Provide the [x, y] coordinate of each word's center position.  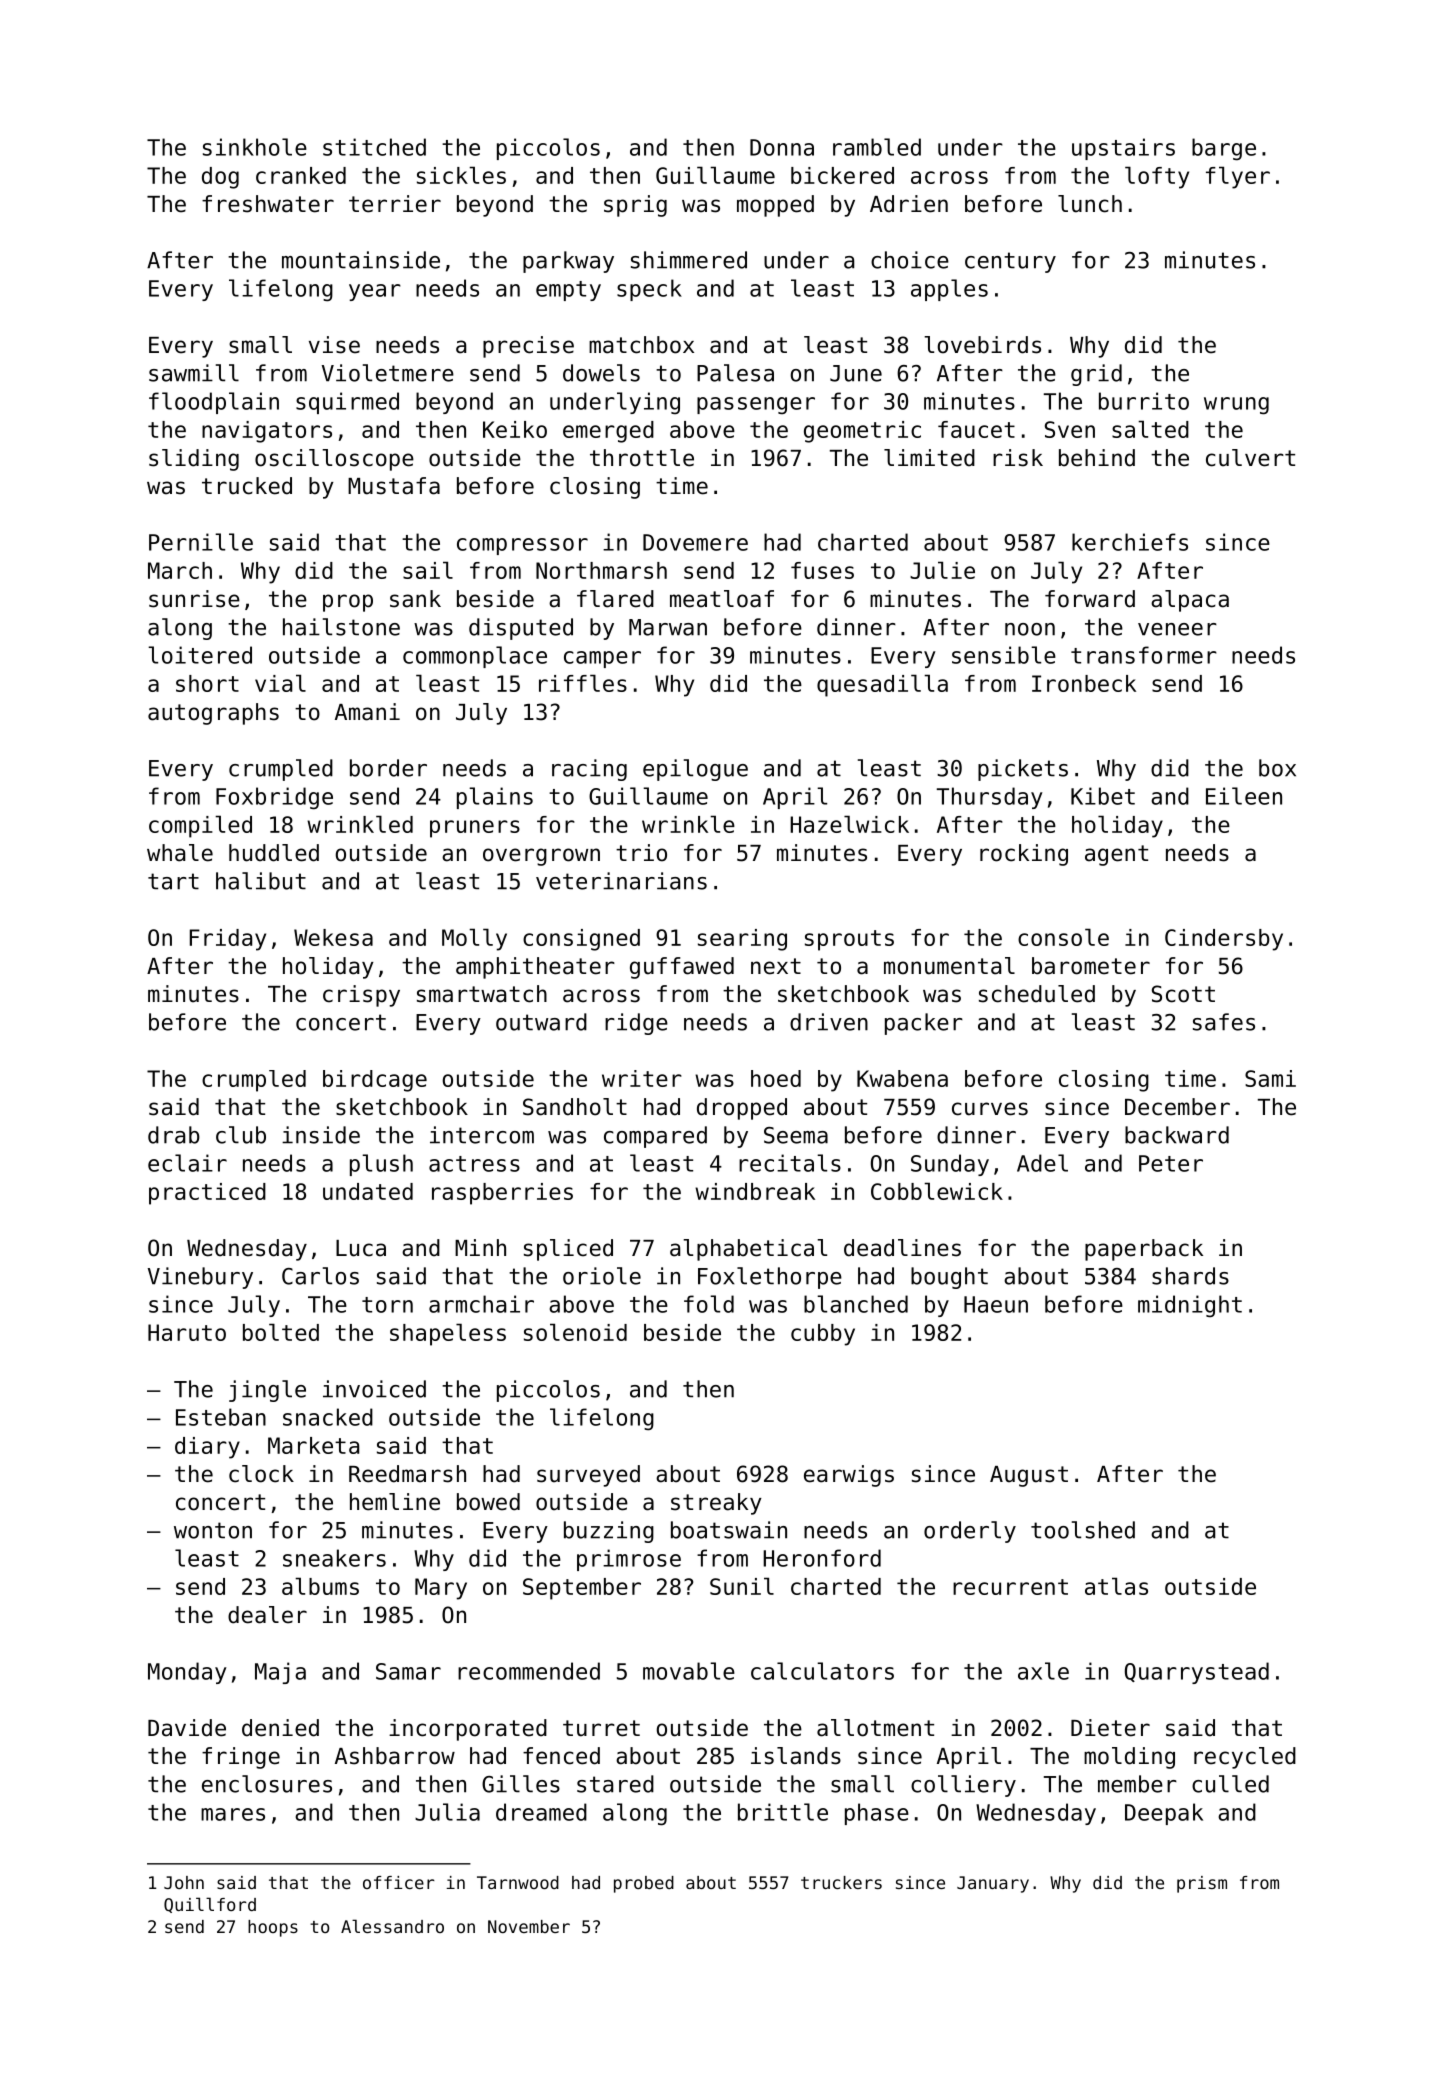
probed [644, 1884]
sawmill [194, 373]
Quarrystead [1197, 1673]
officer [399, 1882]
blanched [856, 1304]
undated [368, 1191]
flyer [1238, 177]
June [856, 373]
